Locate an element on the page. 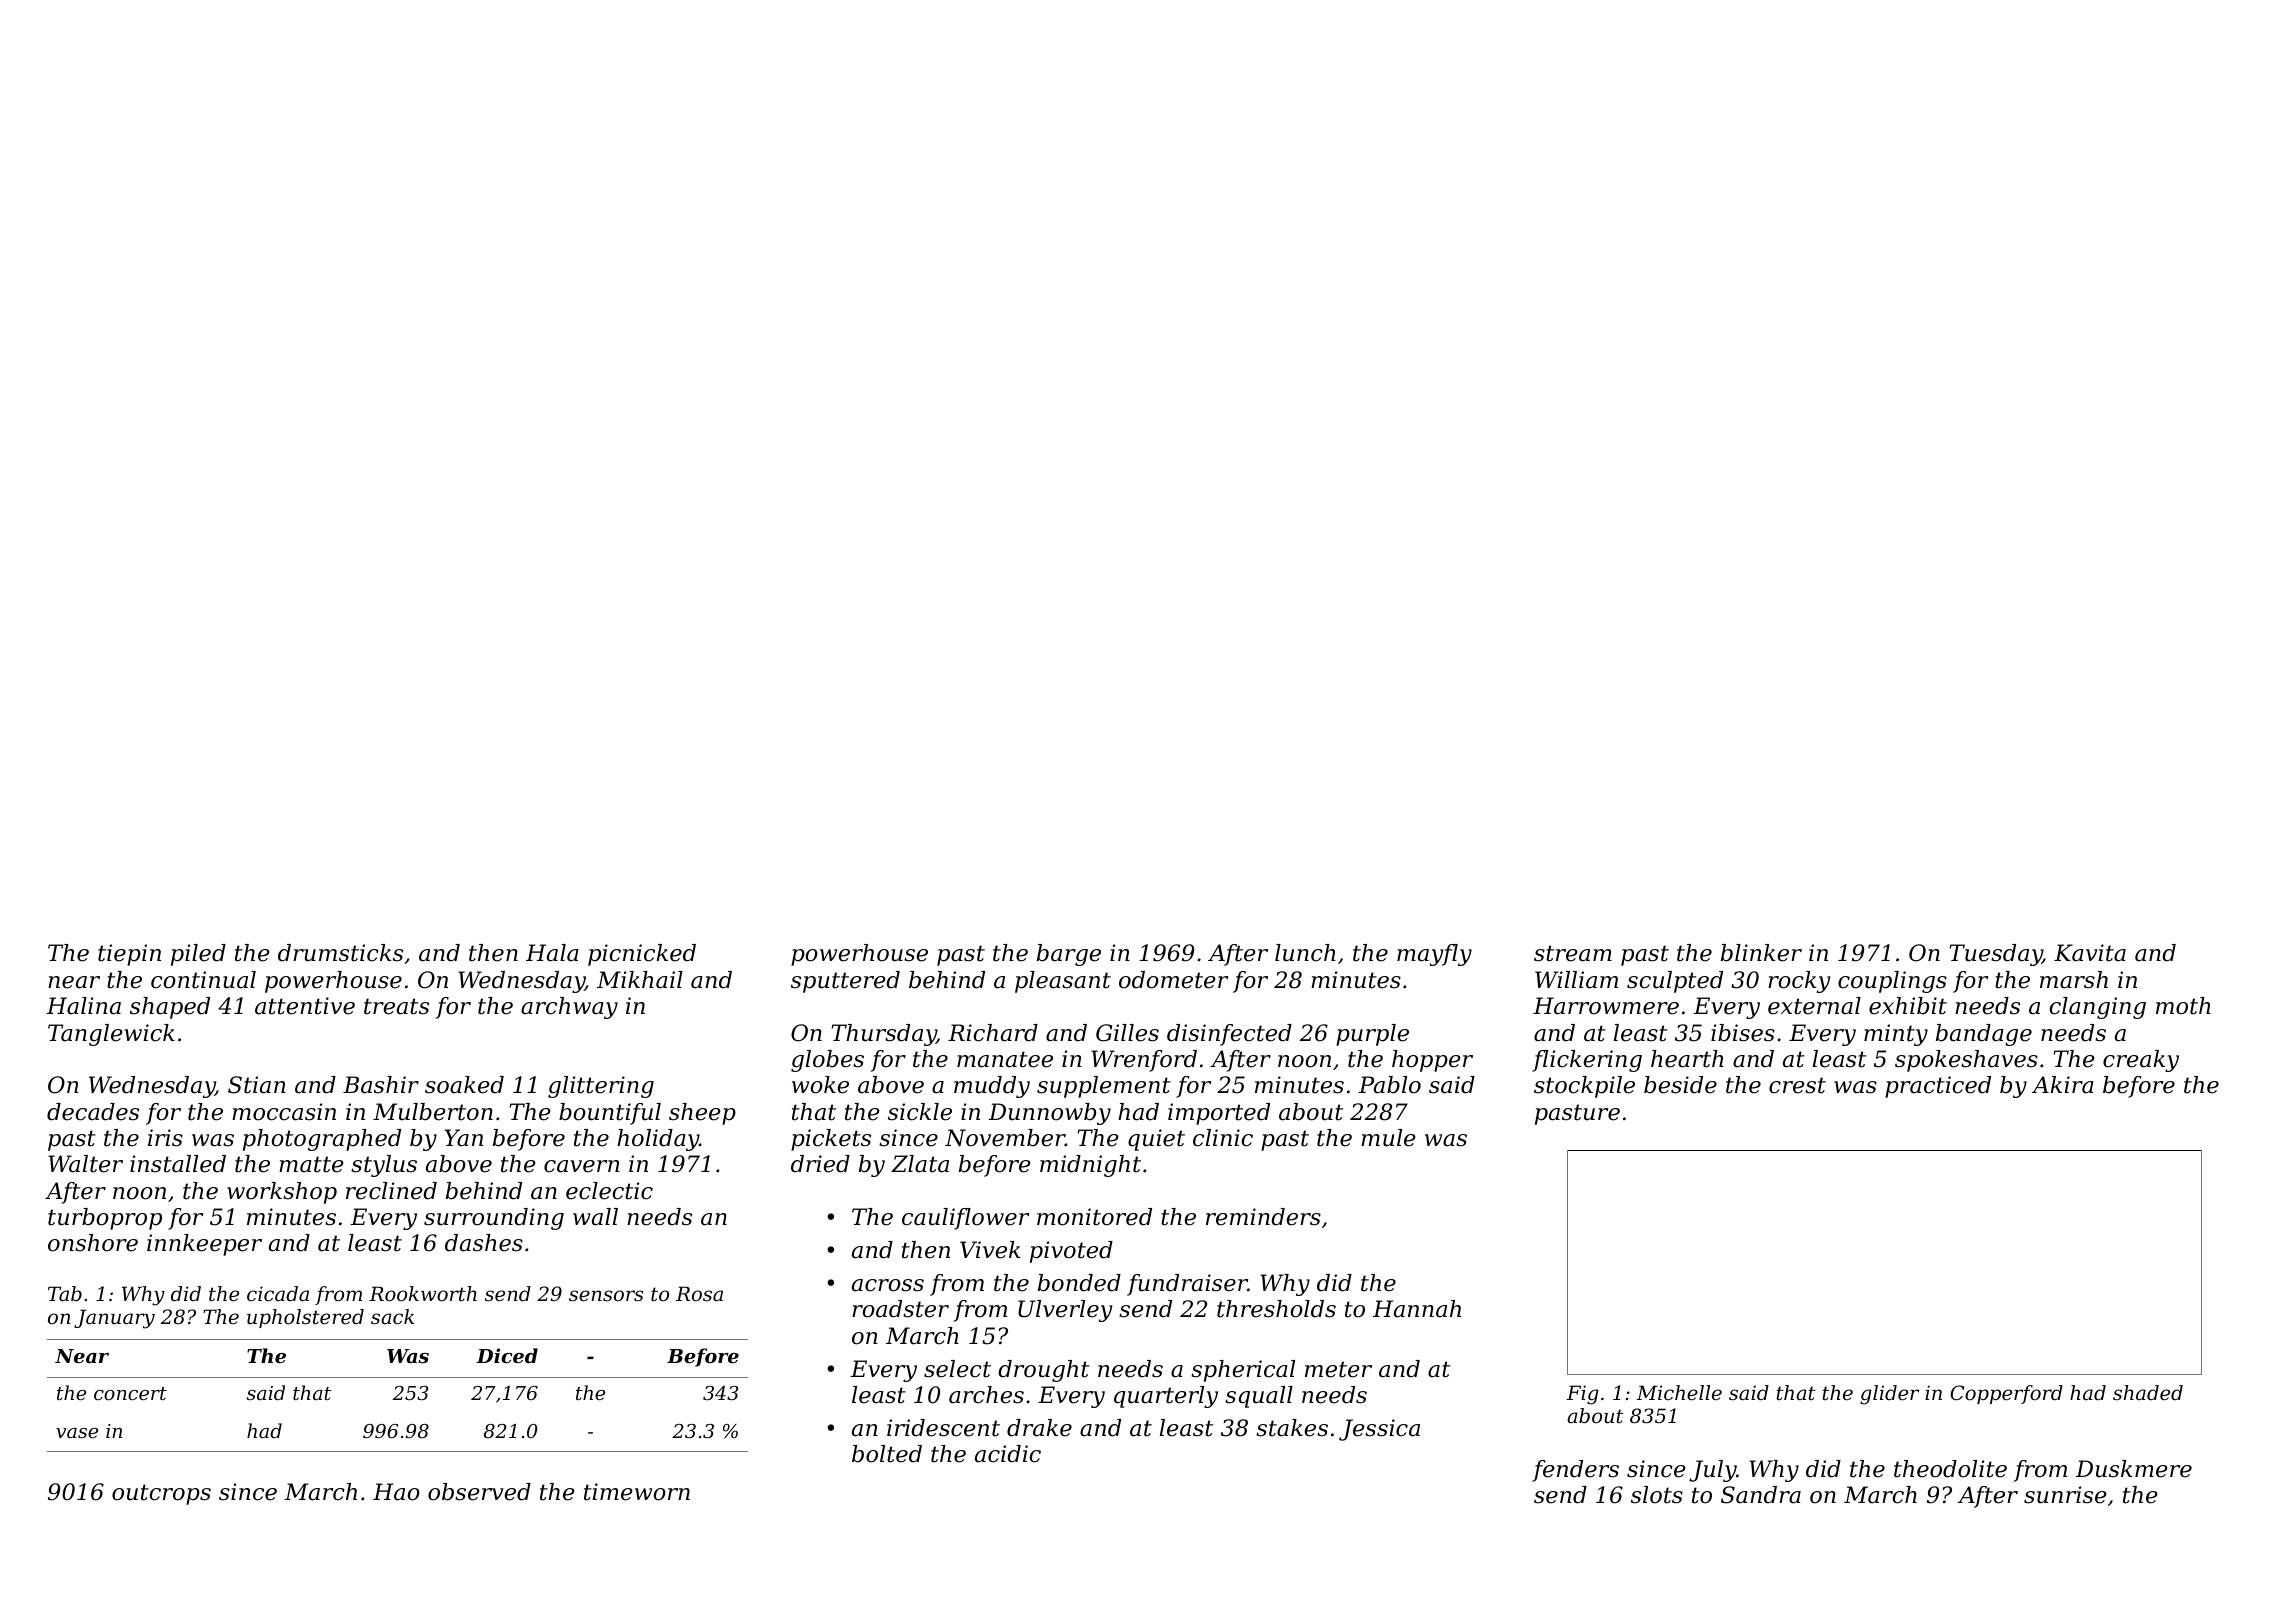 Image resolution: width=2282 pixels, height=1614 pixels. Hala is located at coordinates (552, 953).
